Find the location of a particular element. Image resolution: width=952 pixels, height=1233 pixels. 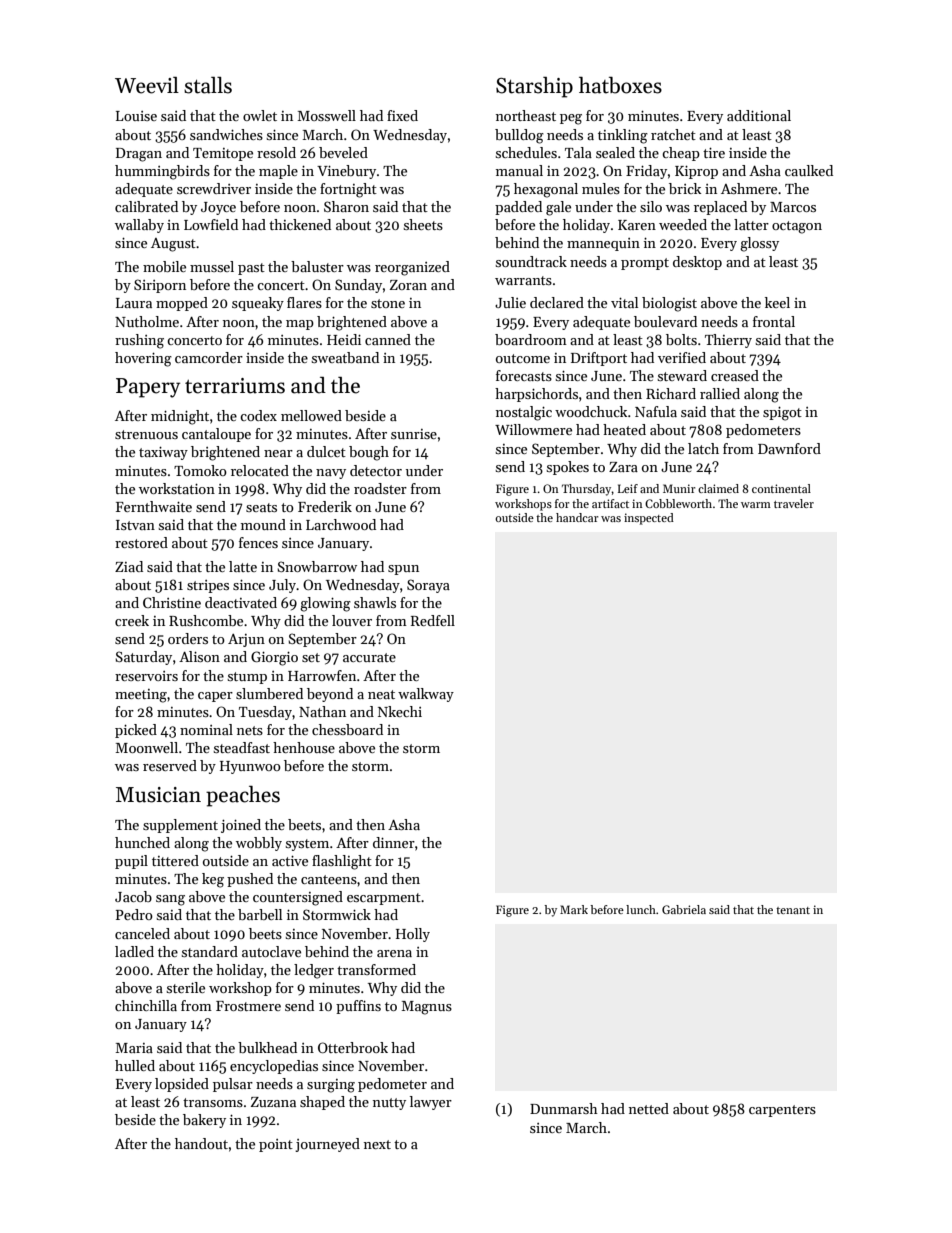

tenant is located at coordinates (793, 910).
